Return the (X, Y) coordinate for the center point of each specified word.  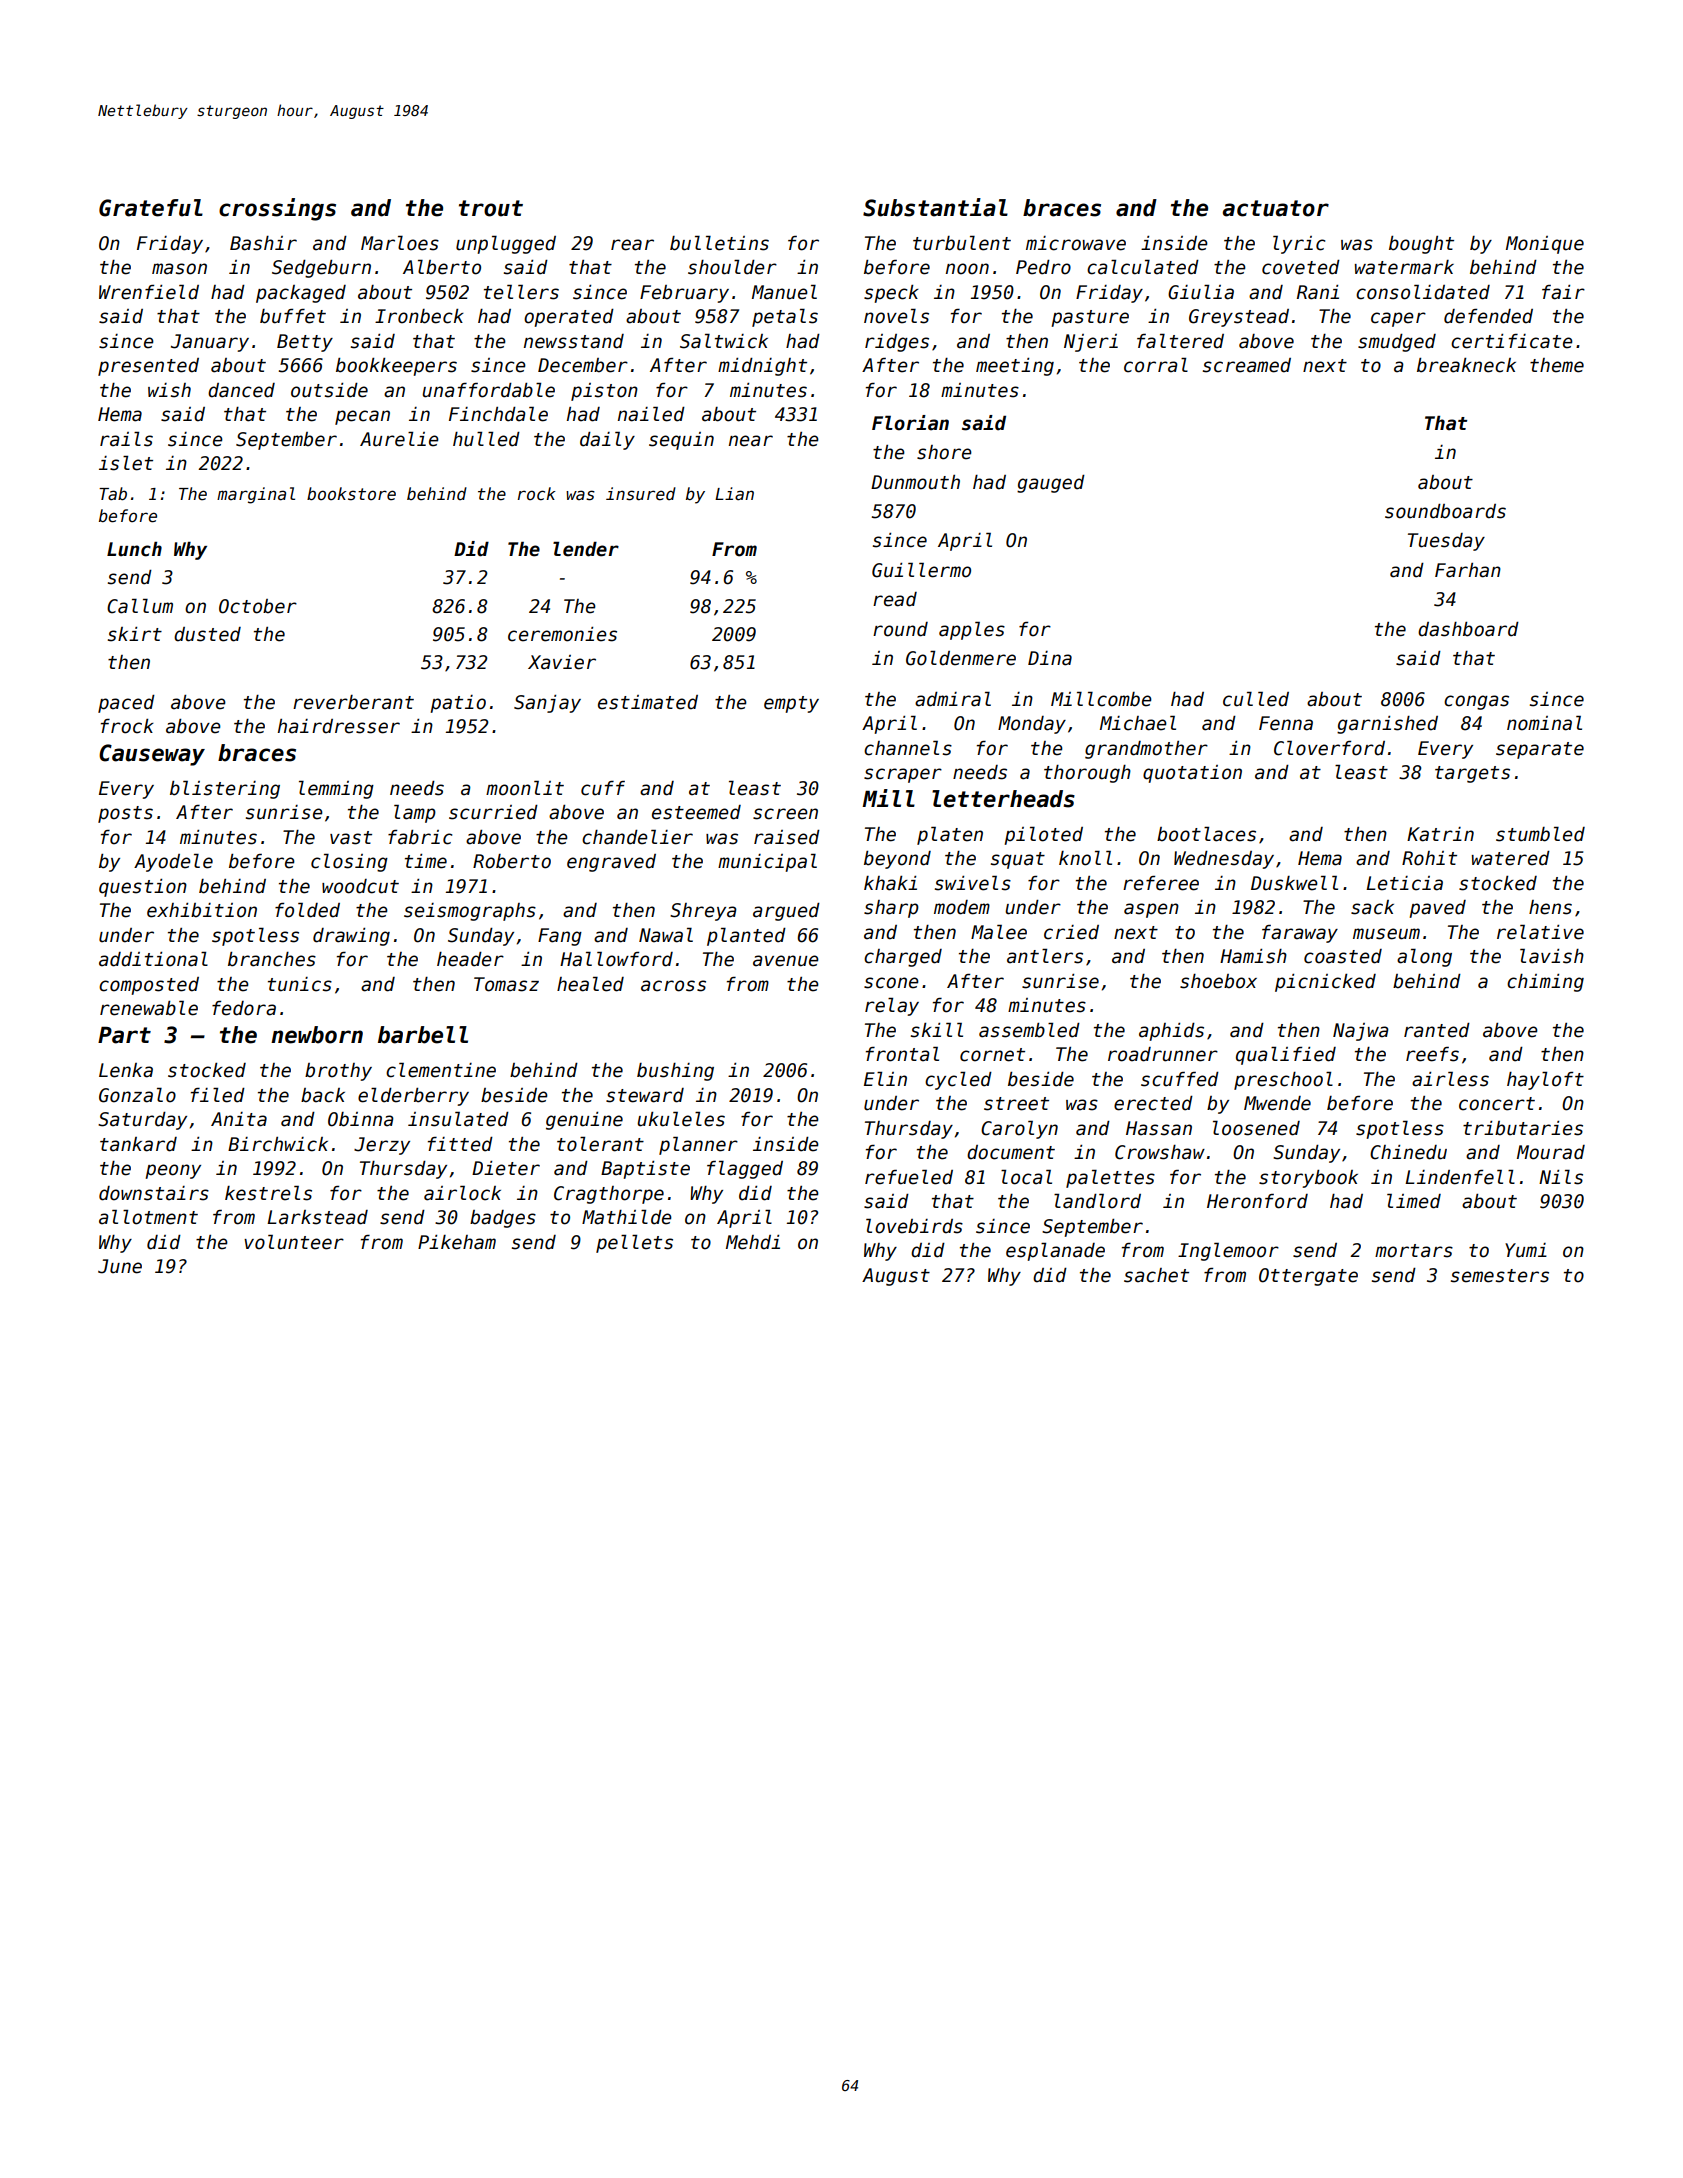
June (120, 1266)
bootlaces (1206, 834)
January (210, 343)
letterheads (1003, 799)
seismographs (470, 912)
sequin (681, 441)
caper (1398, 319)
